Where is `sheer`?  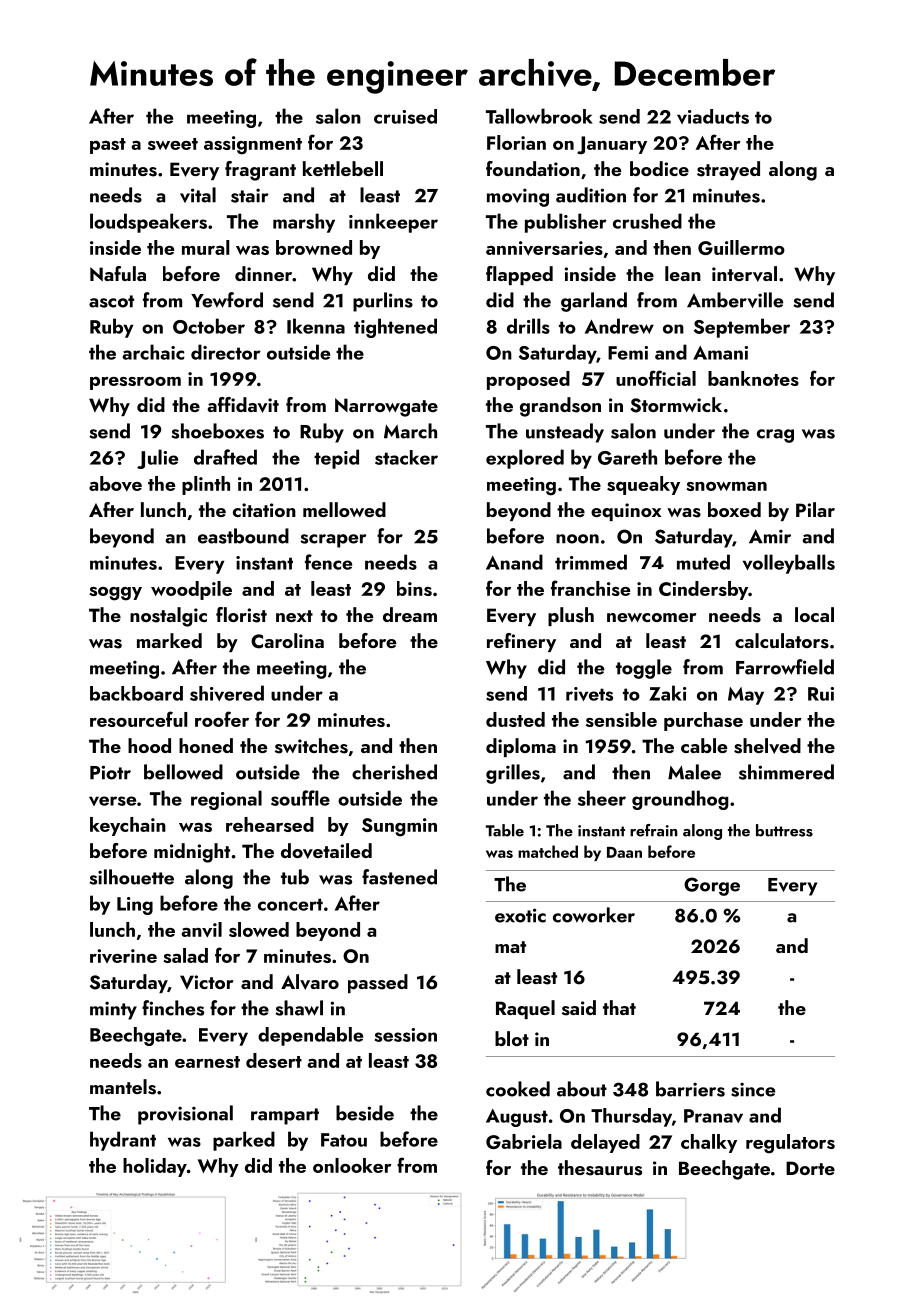 sheer is located at coordinates (602, 798).
